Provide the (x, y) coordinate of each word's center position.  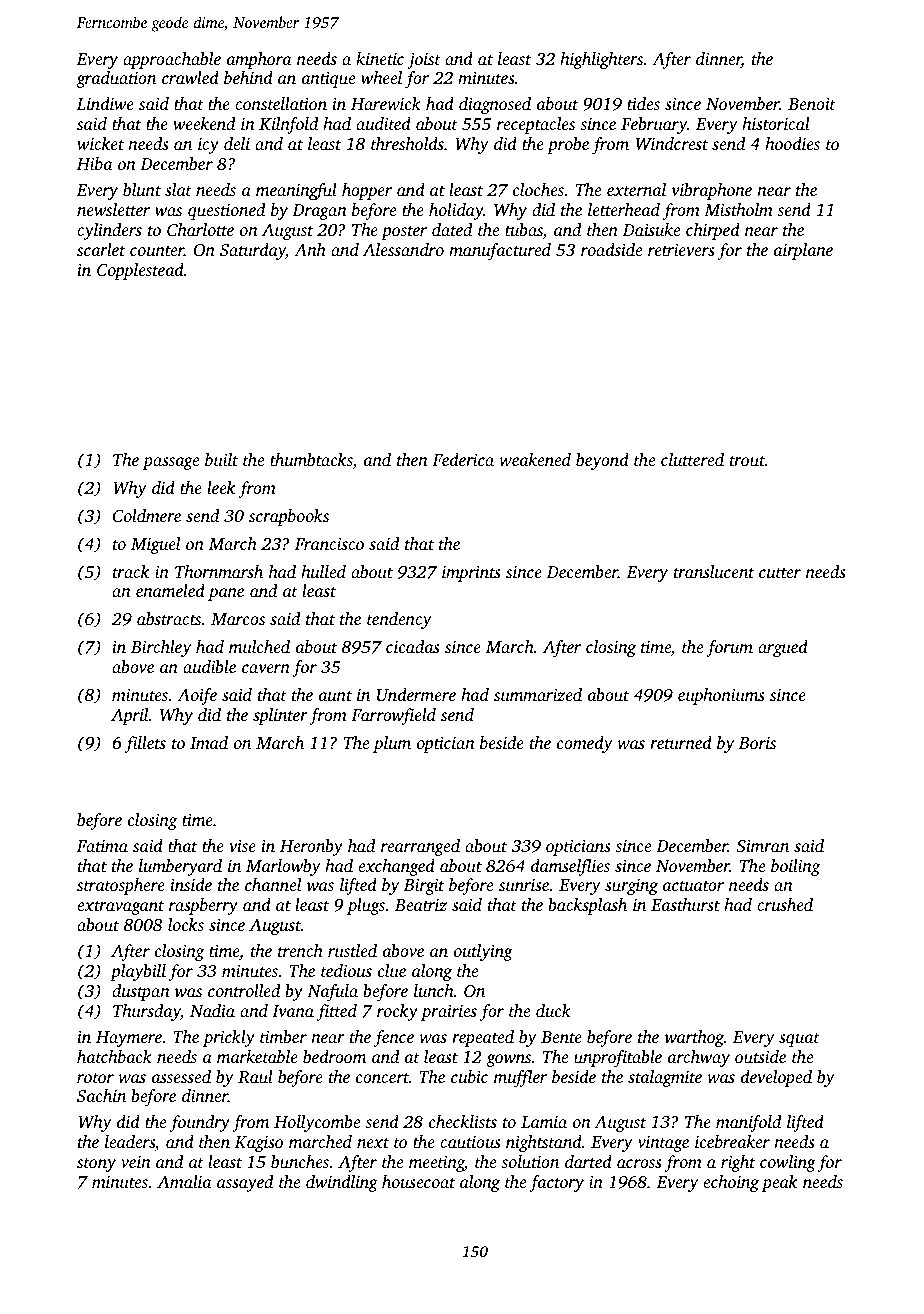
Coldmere (147, 516)
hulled (323, 571)
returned (681, 742)
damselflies (570, 867)
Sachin (101, 1096)
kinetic (380, 58)
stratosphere (121, 886)
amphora (259, 60)
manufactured (500, 251)
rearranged (420, 847)
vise (242, 846)
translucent (714, 571)
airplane (803, 251)
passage (170, 463)
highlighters (601, 60)
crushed (785, 904)
